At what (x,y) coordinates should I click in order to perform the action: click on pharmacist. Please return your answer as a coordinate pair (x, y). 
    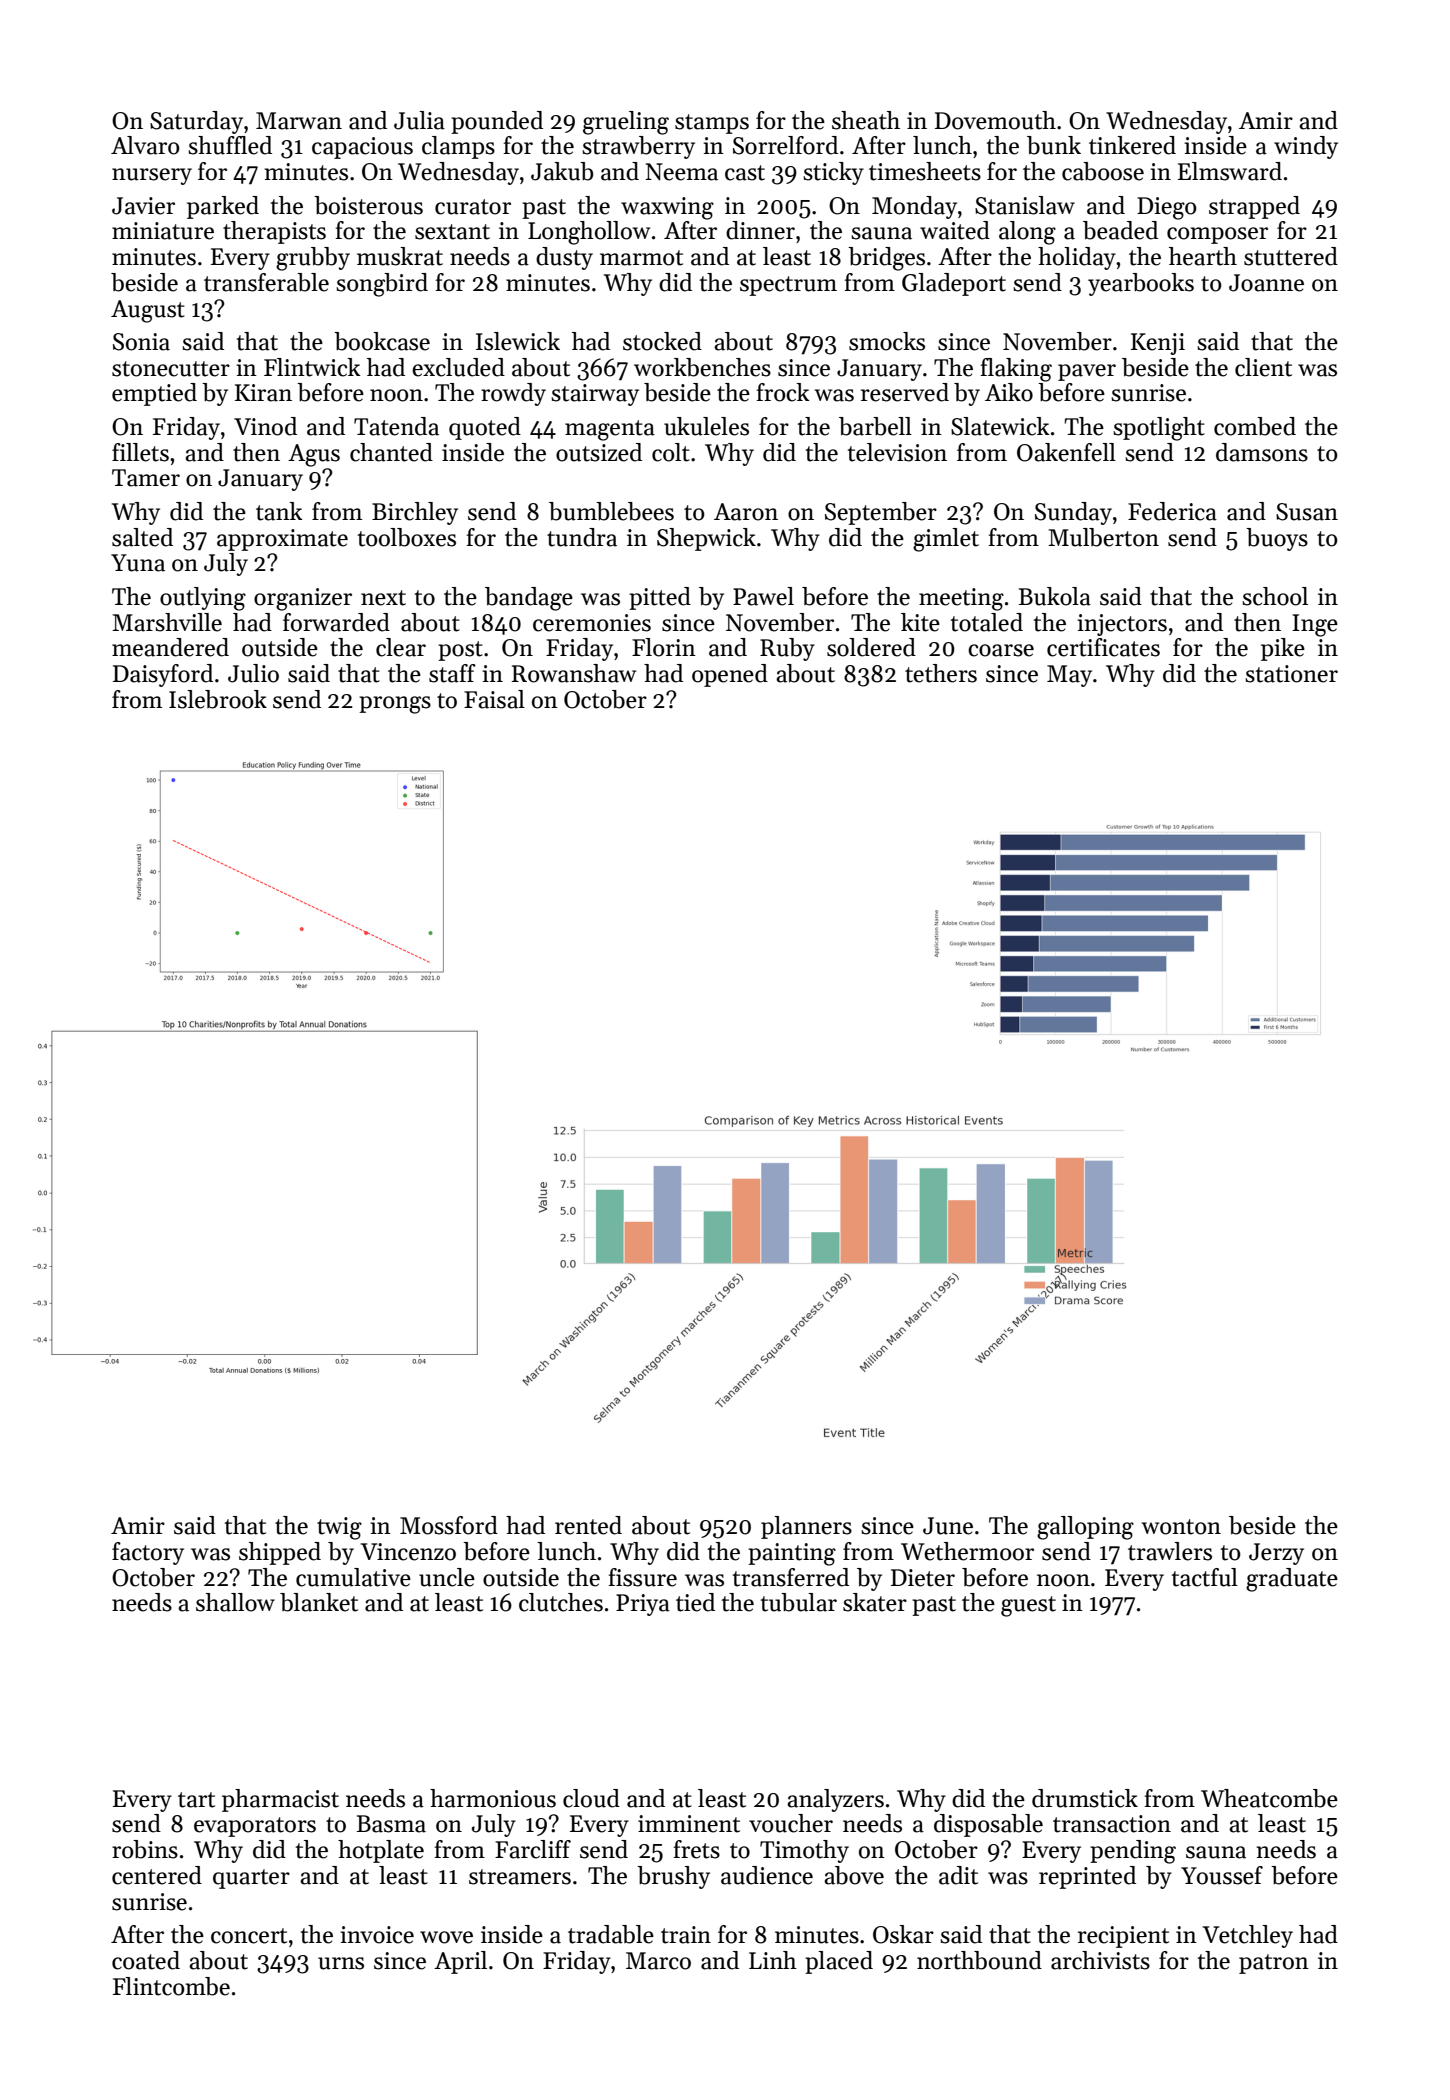
    Looking at the image, I should click on (280, 1800).
